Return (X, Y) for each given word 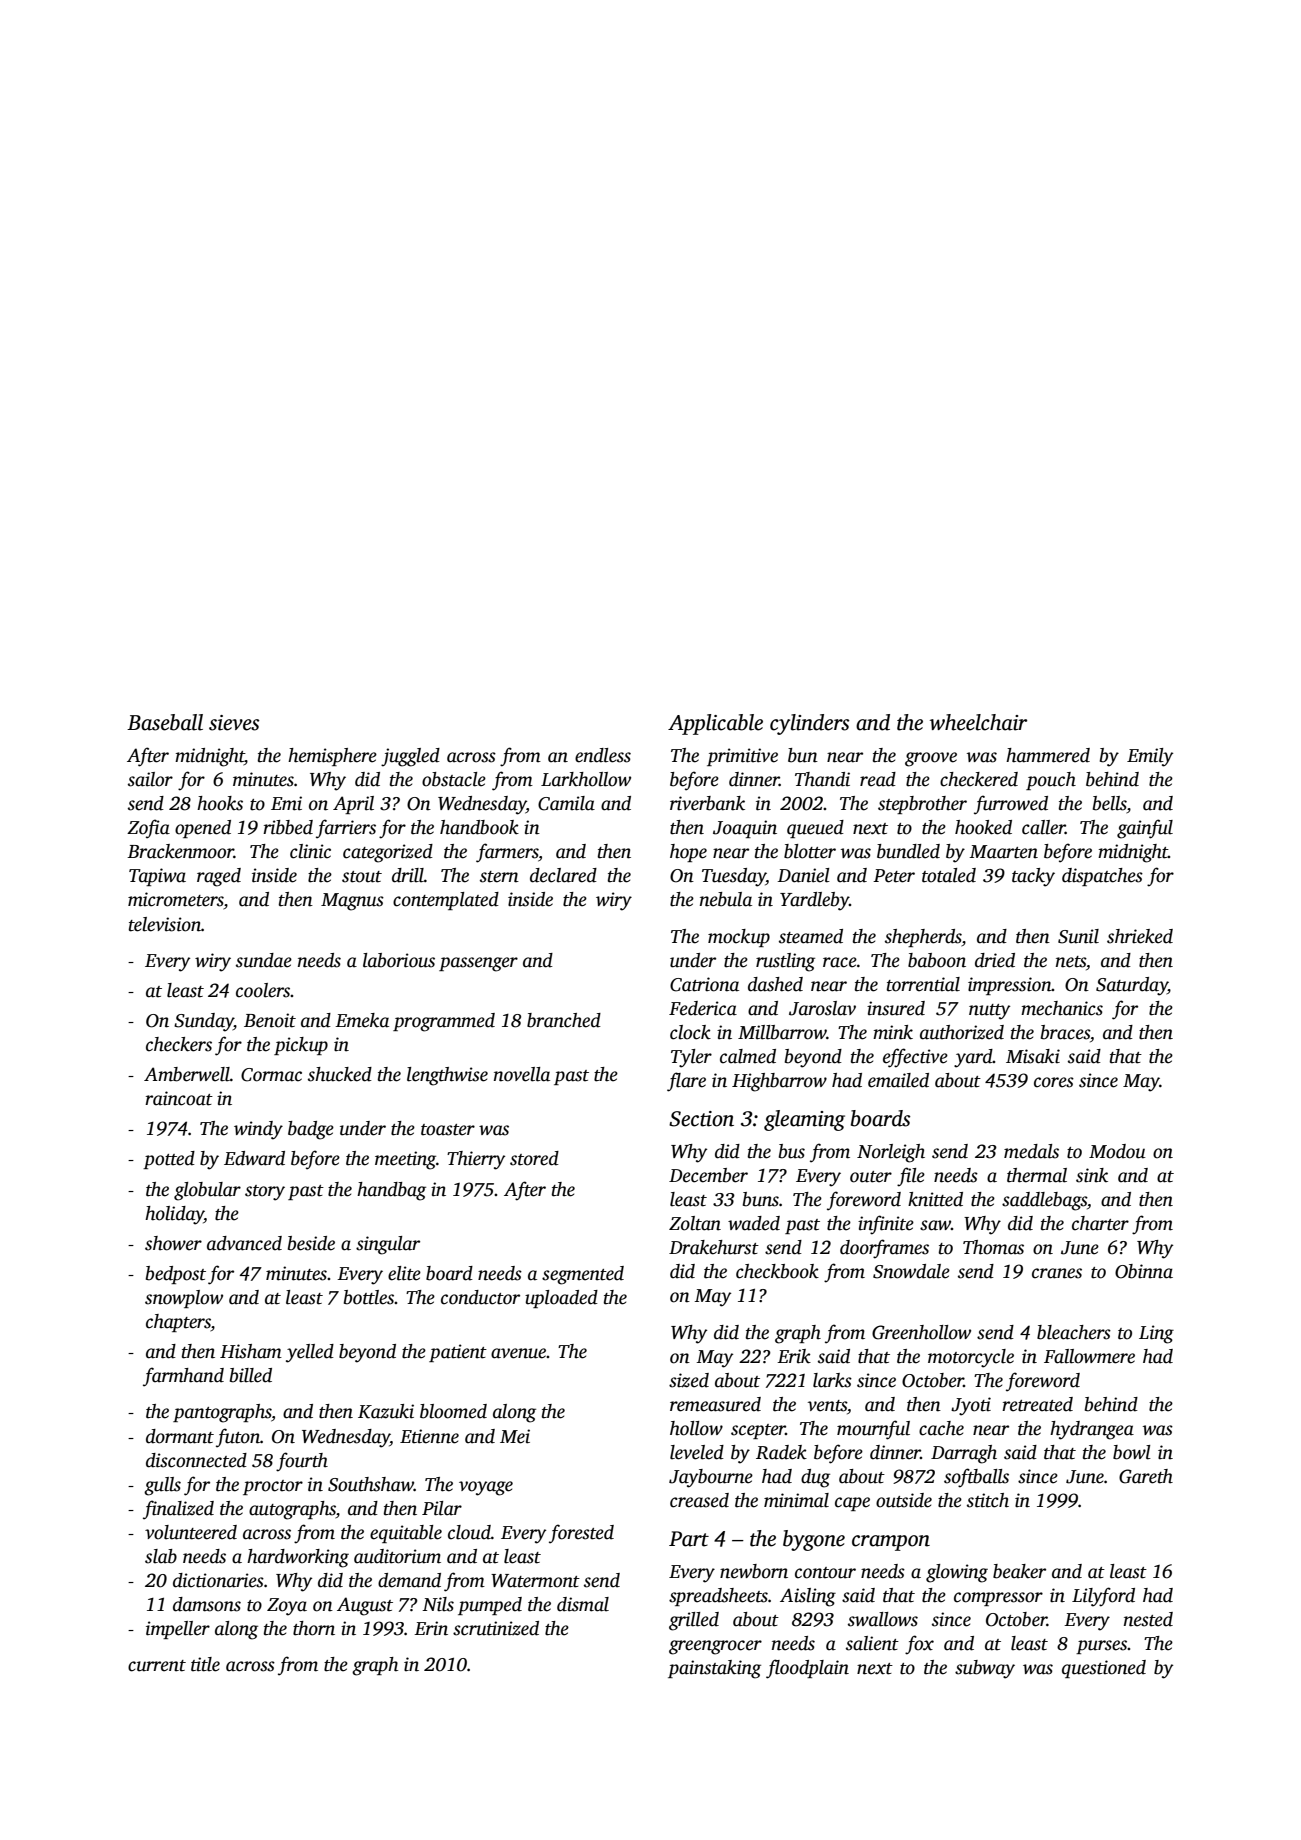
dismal (583, 1604)
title (205, 1664)
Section (701, 1119)
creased (699, 1500)
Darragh (964, 1454)
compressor (998, 1599)
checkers (179, 1044)
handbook (479, 827)
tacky (1033, 877)
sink (1092, 1175)
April (353, 805)
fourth (302, 1462)
